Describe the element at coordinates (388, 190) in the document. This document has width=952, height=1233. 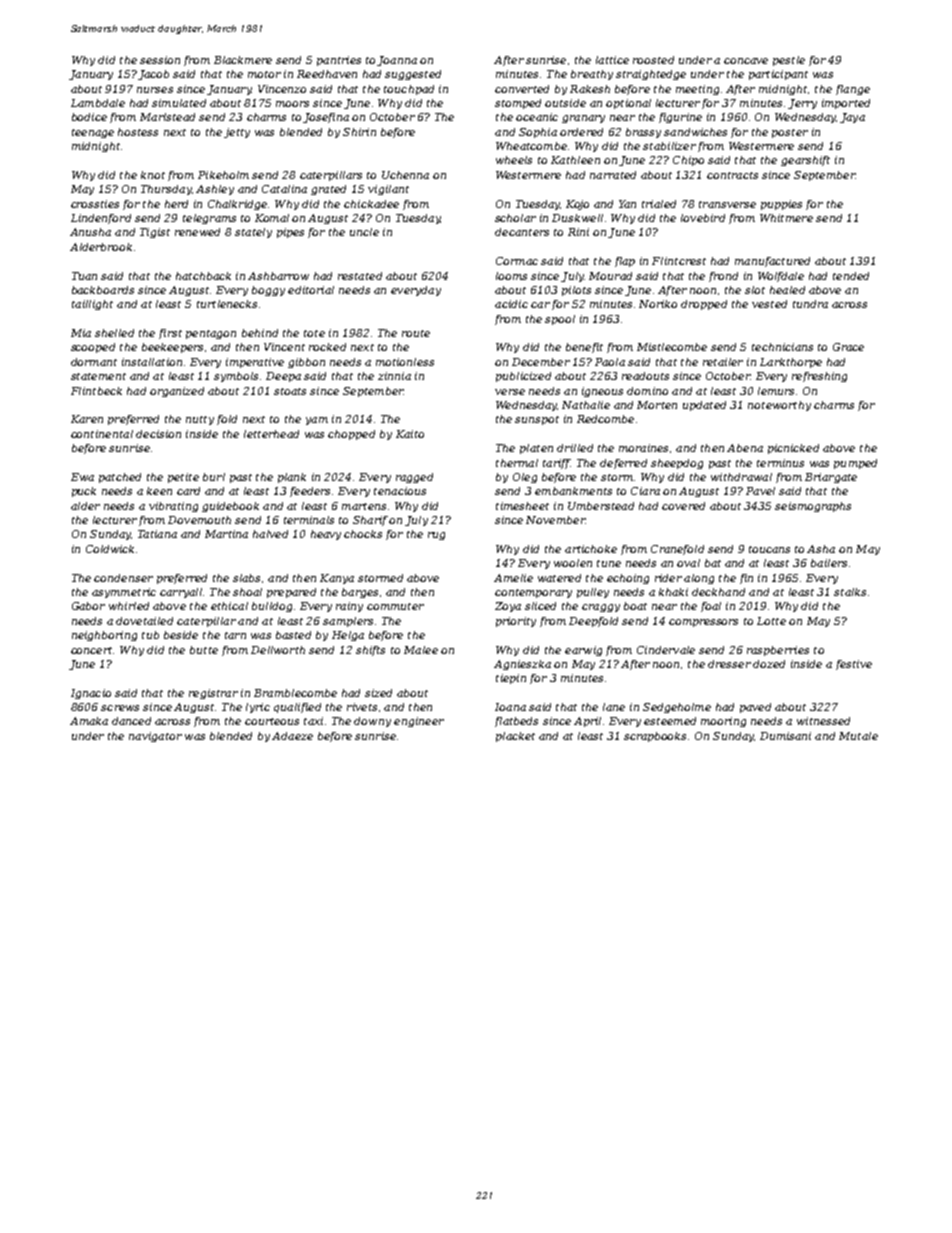
I see `vigilant` at that location.
